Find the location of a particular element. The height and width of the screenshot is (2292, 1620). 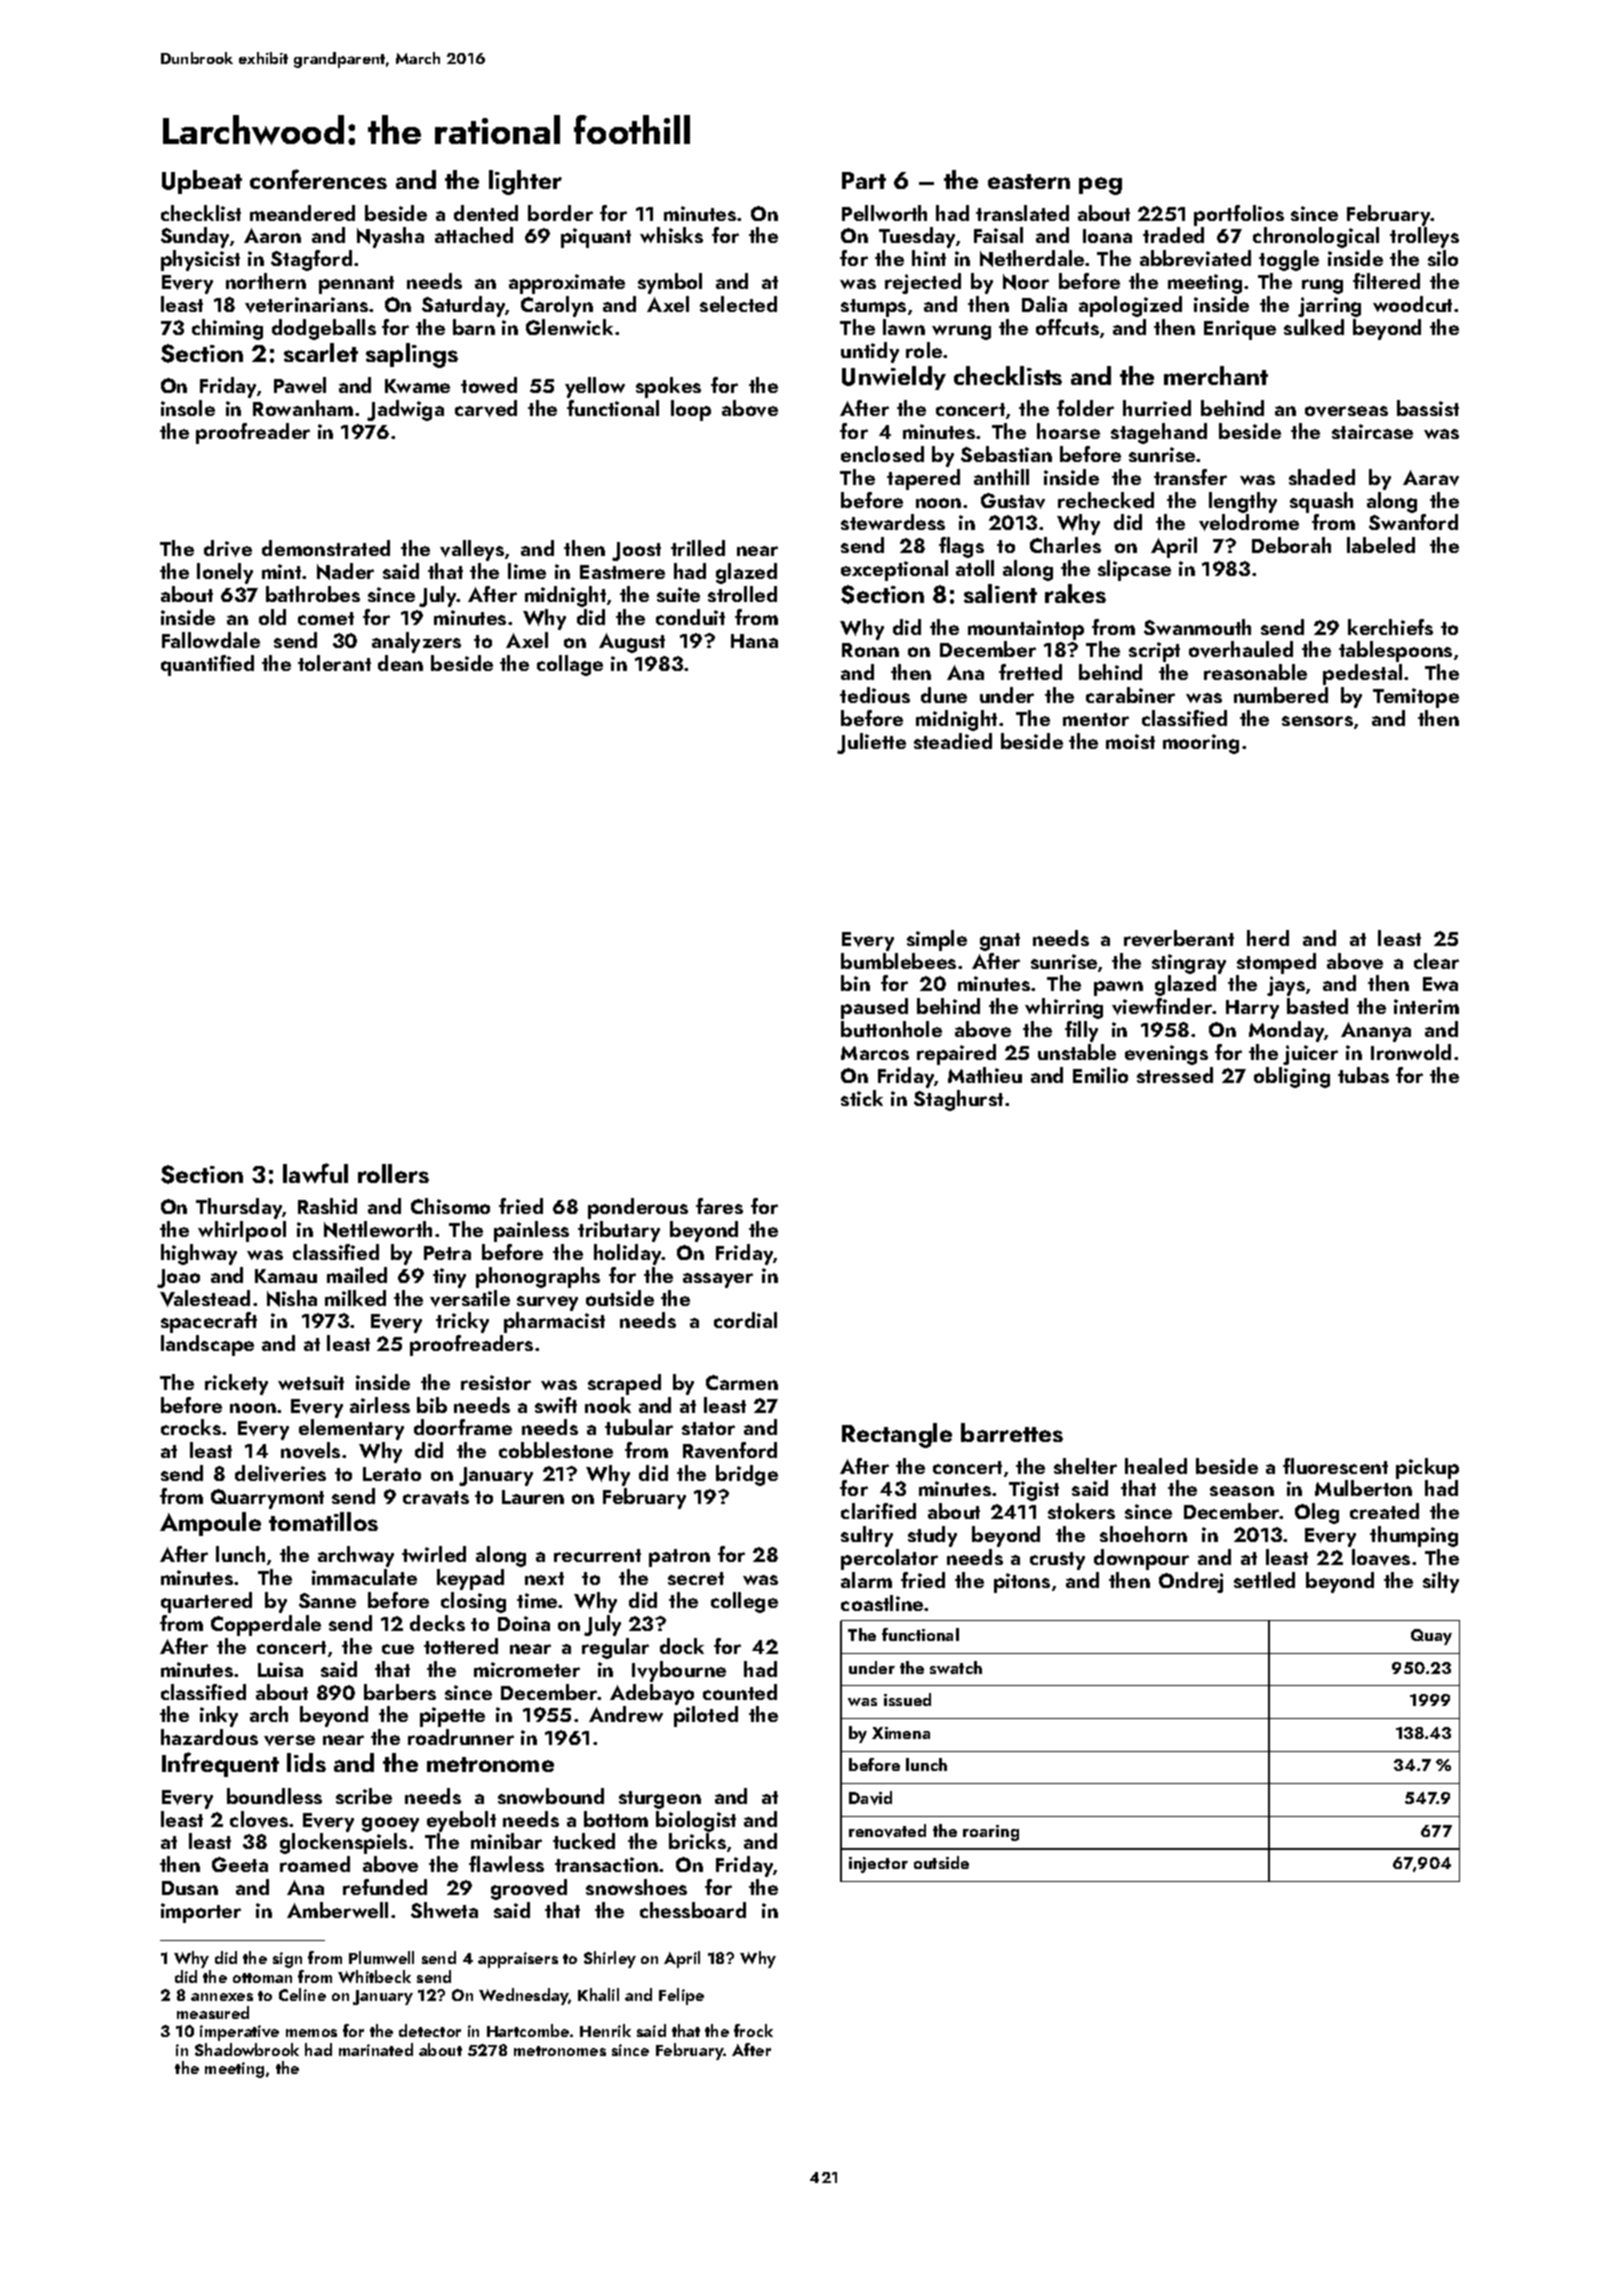

lawful is located at coordinates (315, 1173).
